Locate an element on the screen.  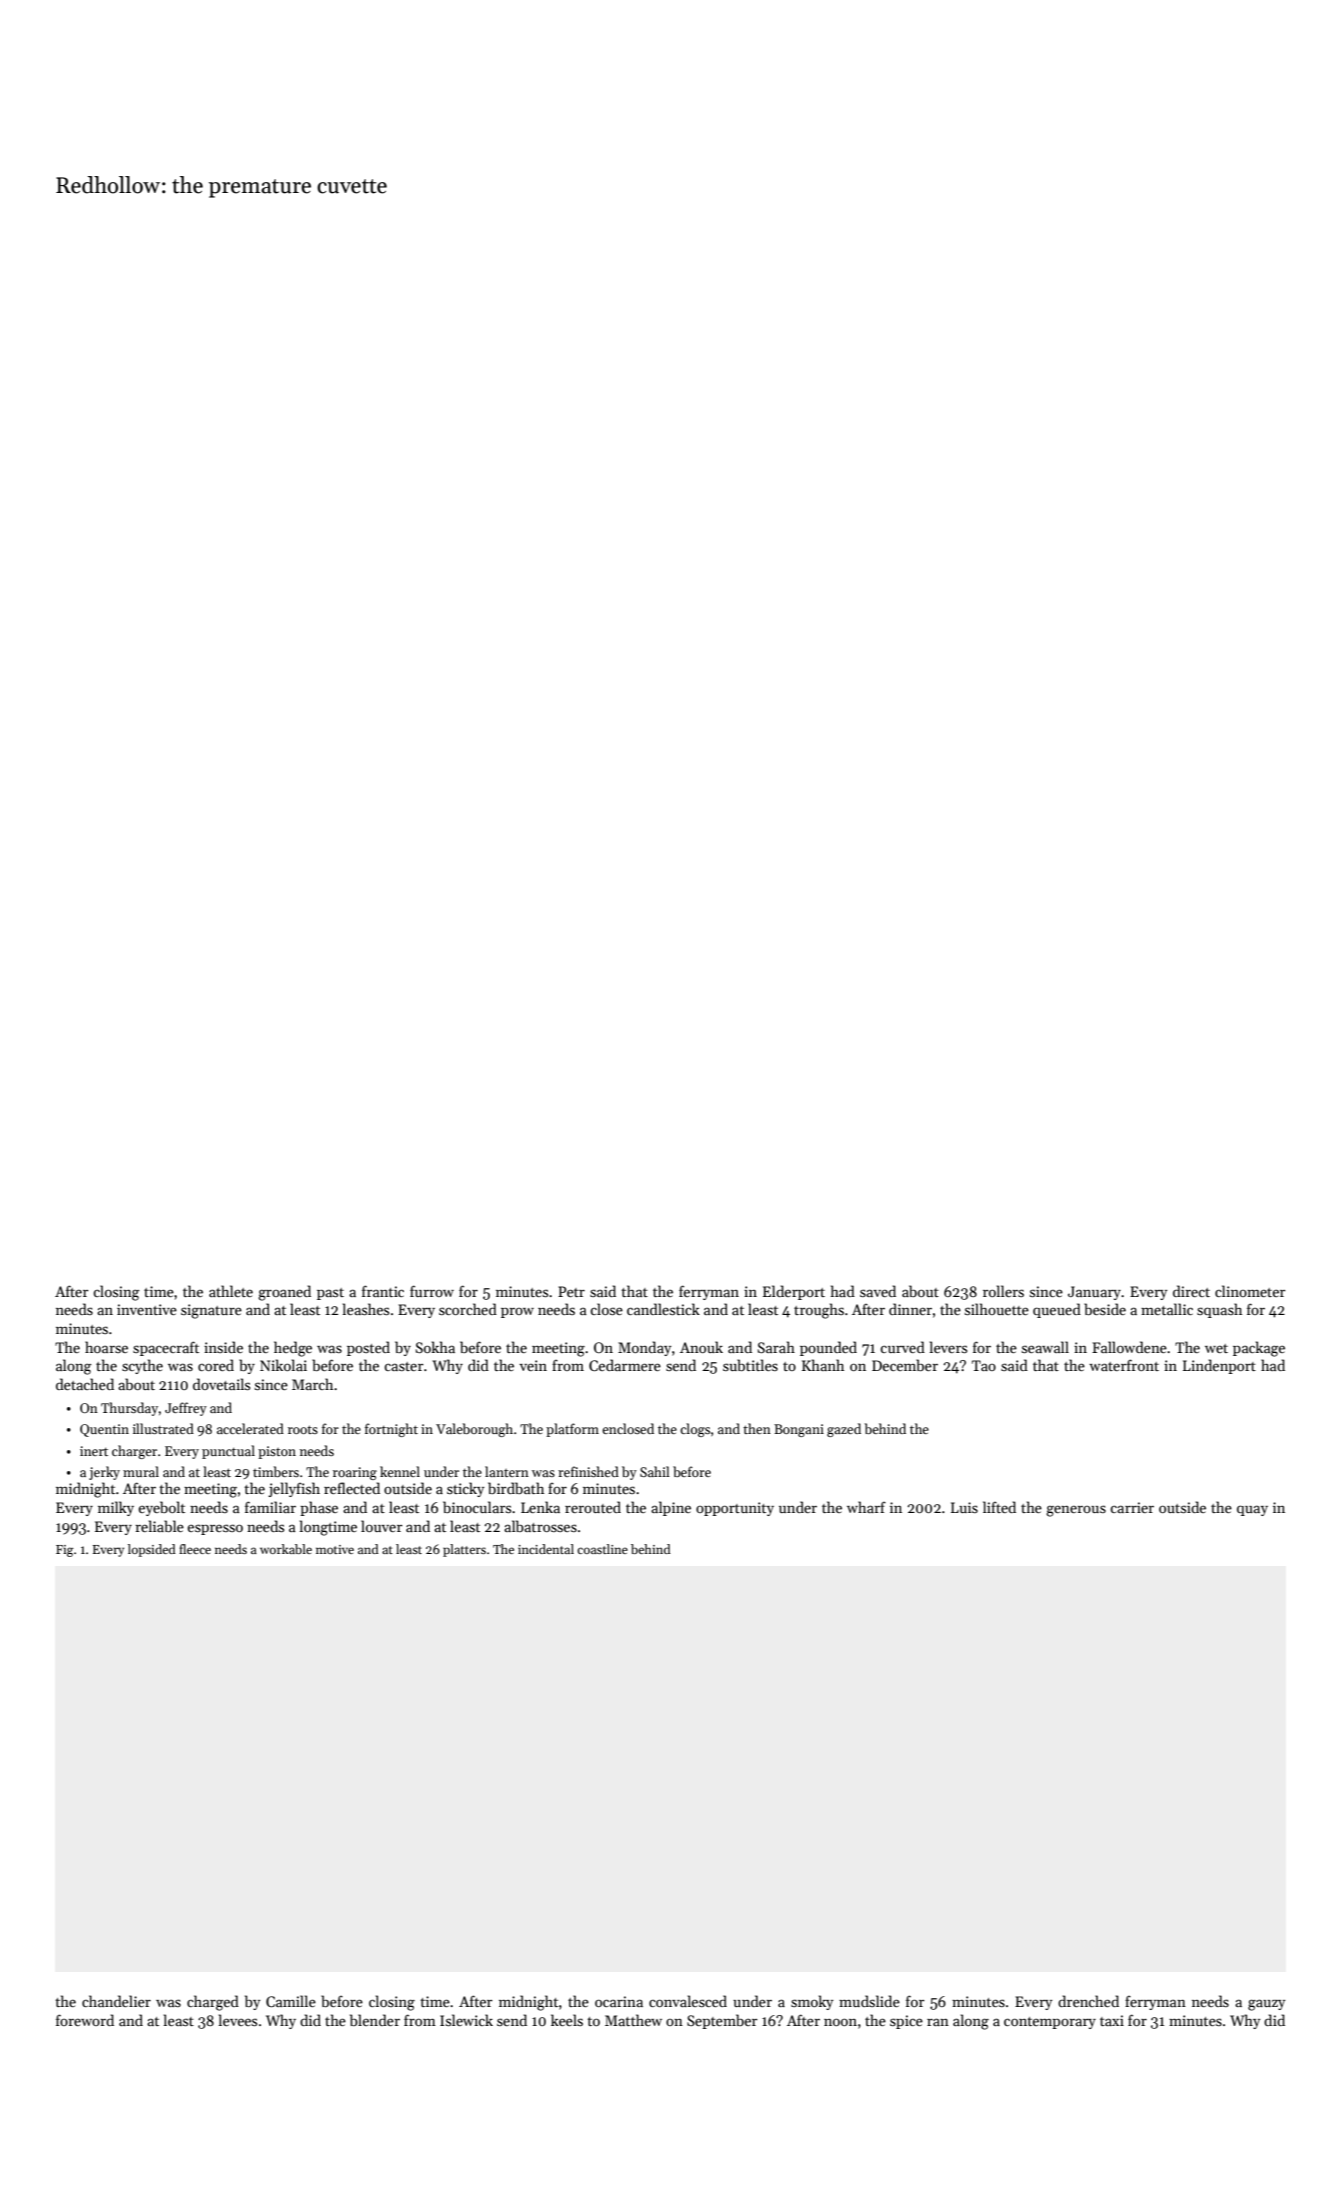
jerky is located at coordinates (104, 1473).
